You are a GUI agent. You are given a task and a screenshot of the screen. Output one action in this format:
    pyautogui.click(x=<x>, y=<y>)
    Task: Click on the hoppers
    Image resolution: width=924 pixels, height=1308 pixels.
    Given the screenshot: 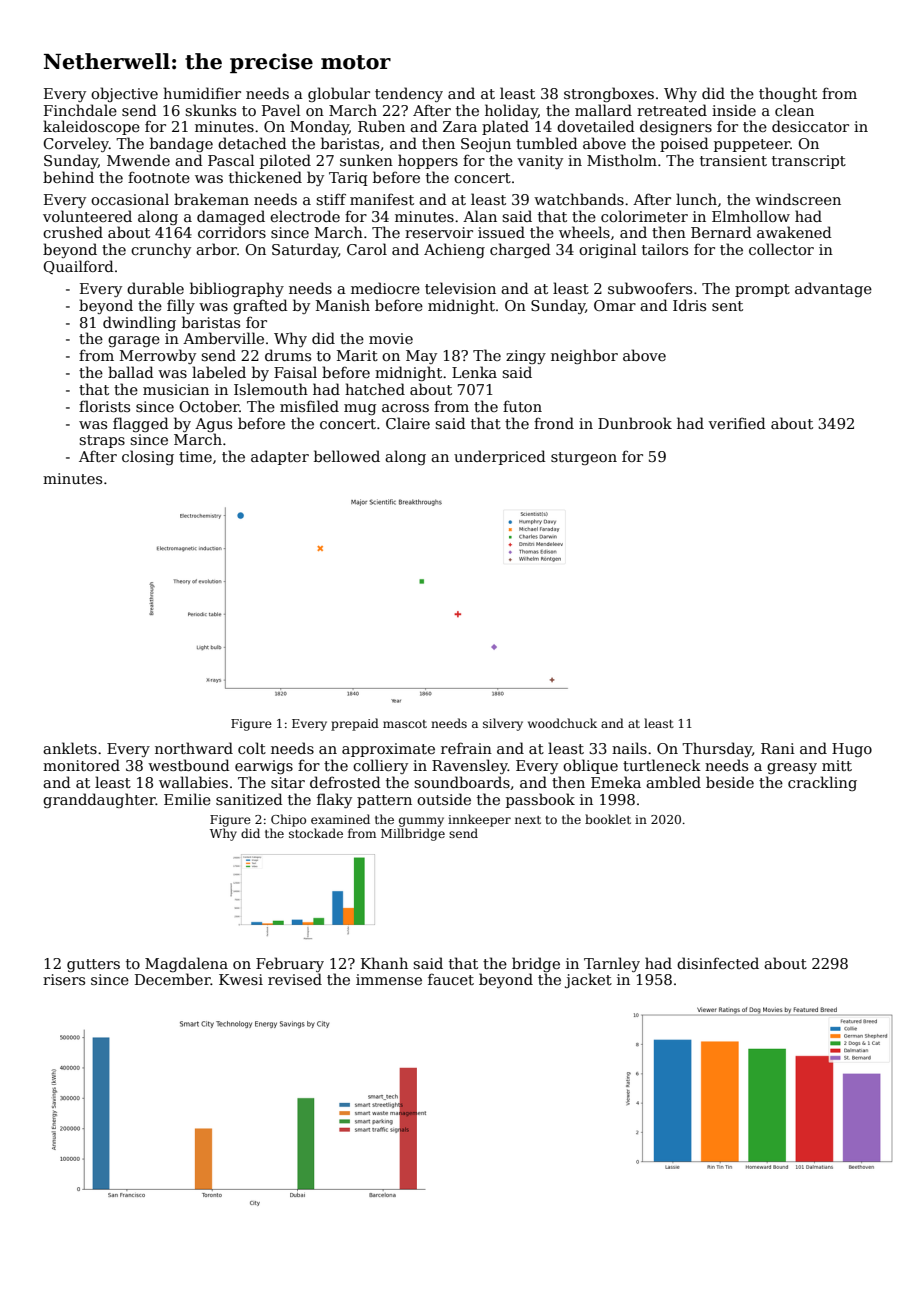 What is the action you would take?
    pyautogui.click(x=428, y=161)
